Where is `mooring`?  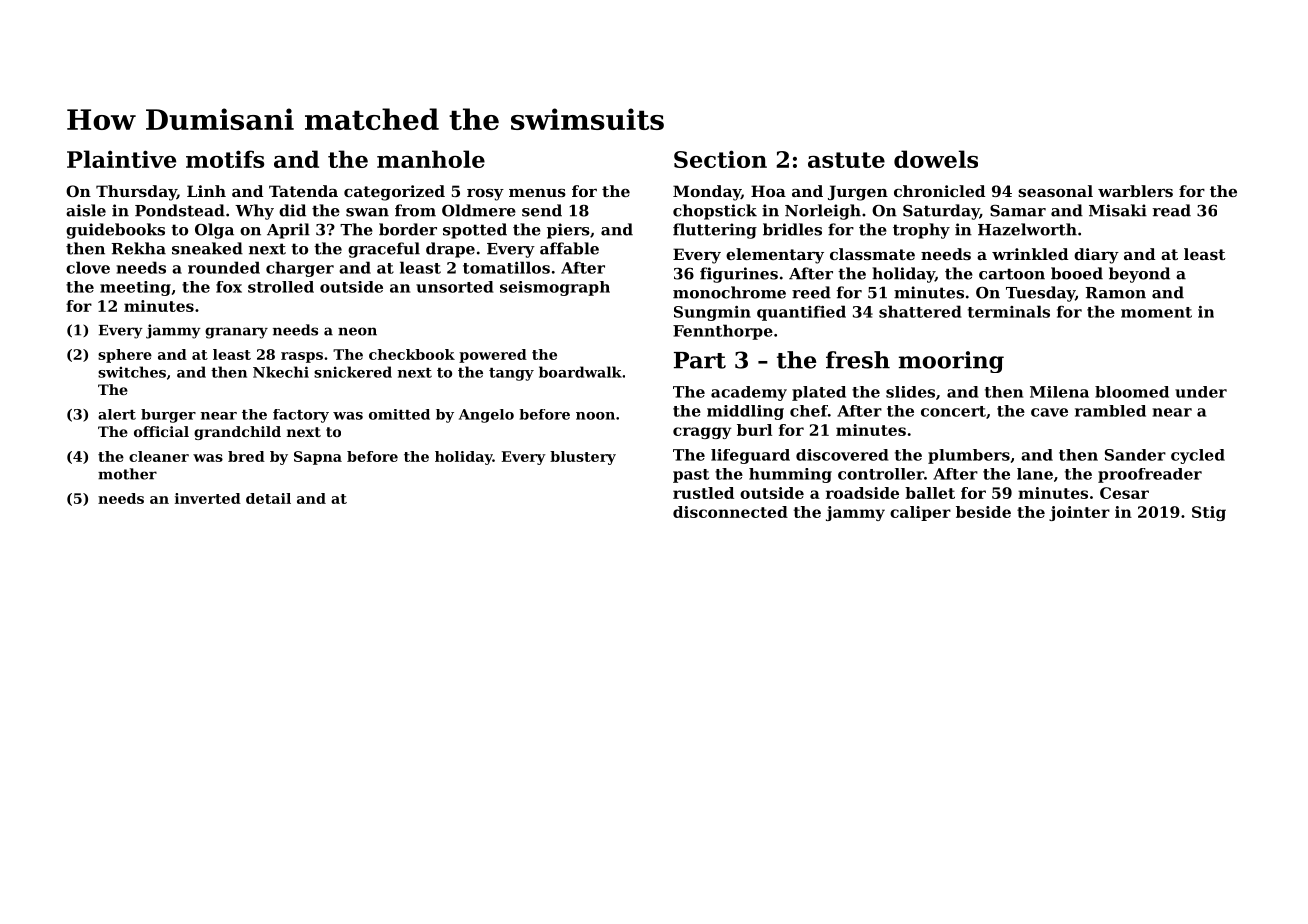
mooring is located at coordinates (951, 362).
